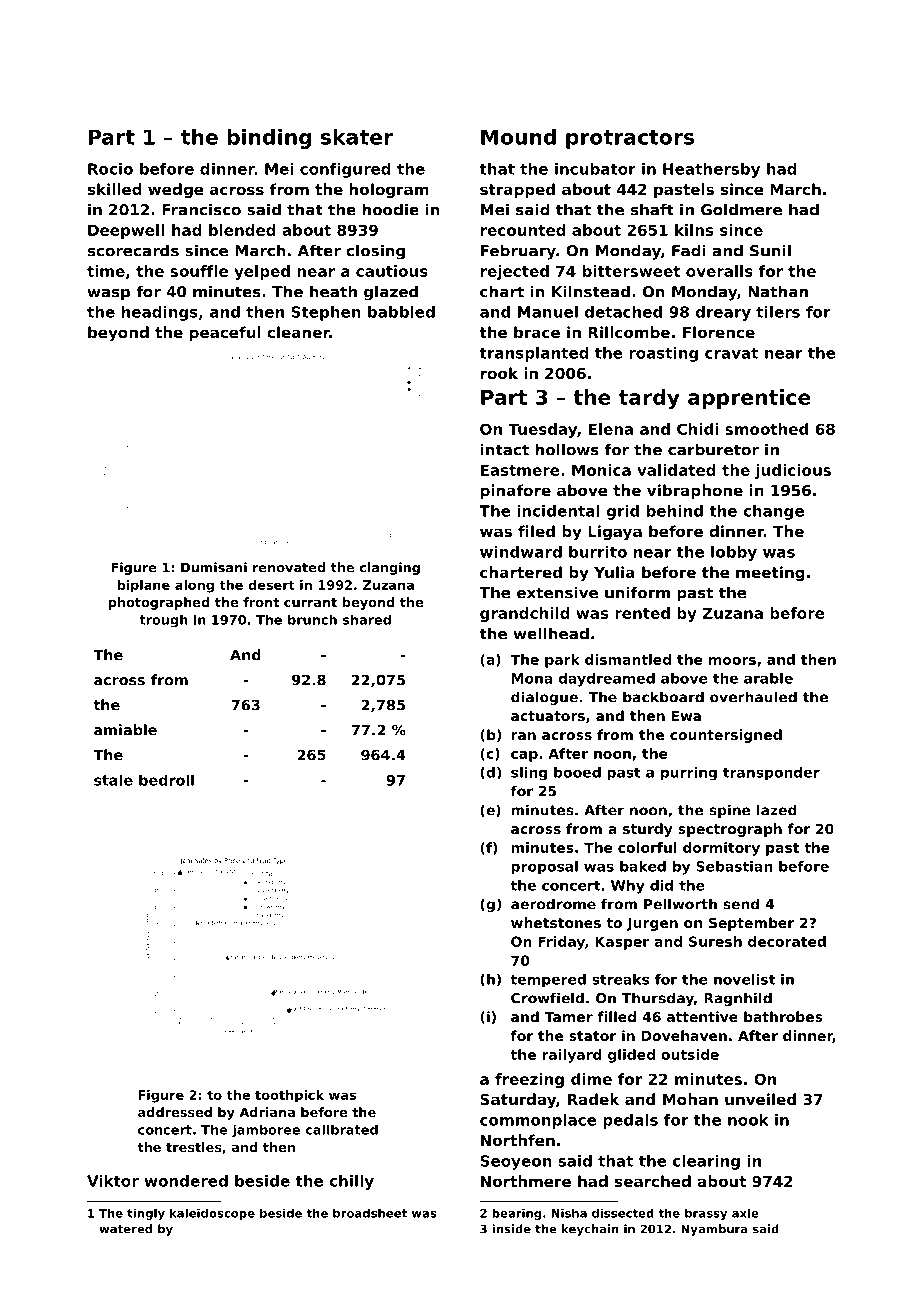 The height and width of the page is (1308, 924). What do you see at coordinates (269, 139) in the page?
I see `binding` at bounding box center [269, 139].
